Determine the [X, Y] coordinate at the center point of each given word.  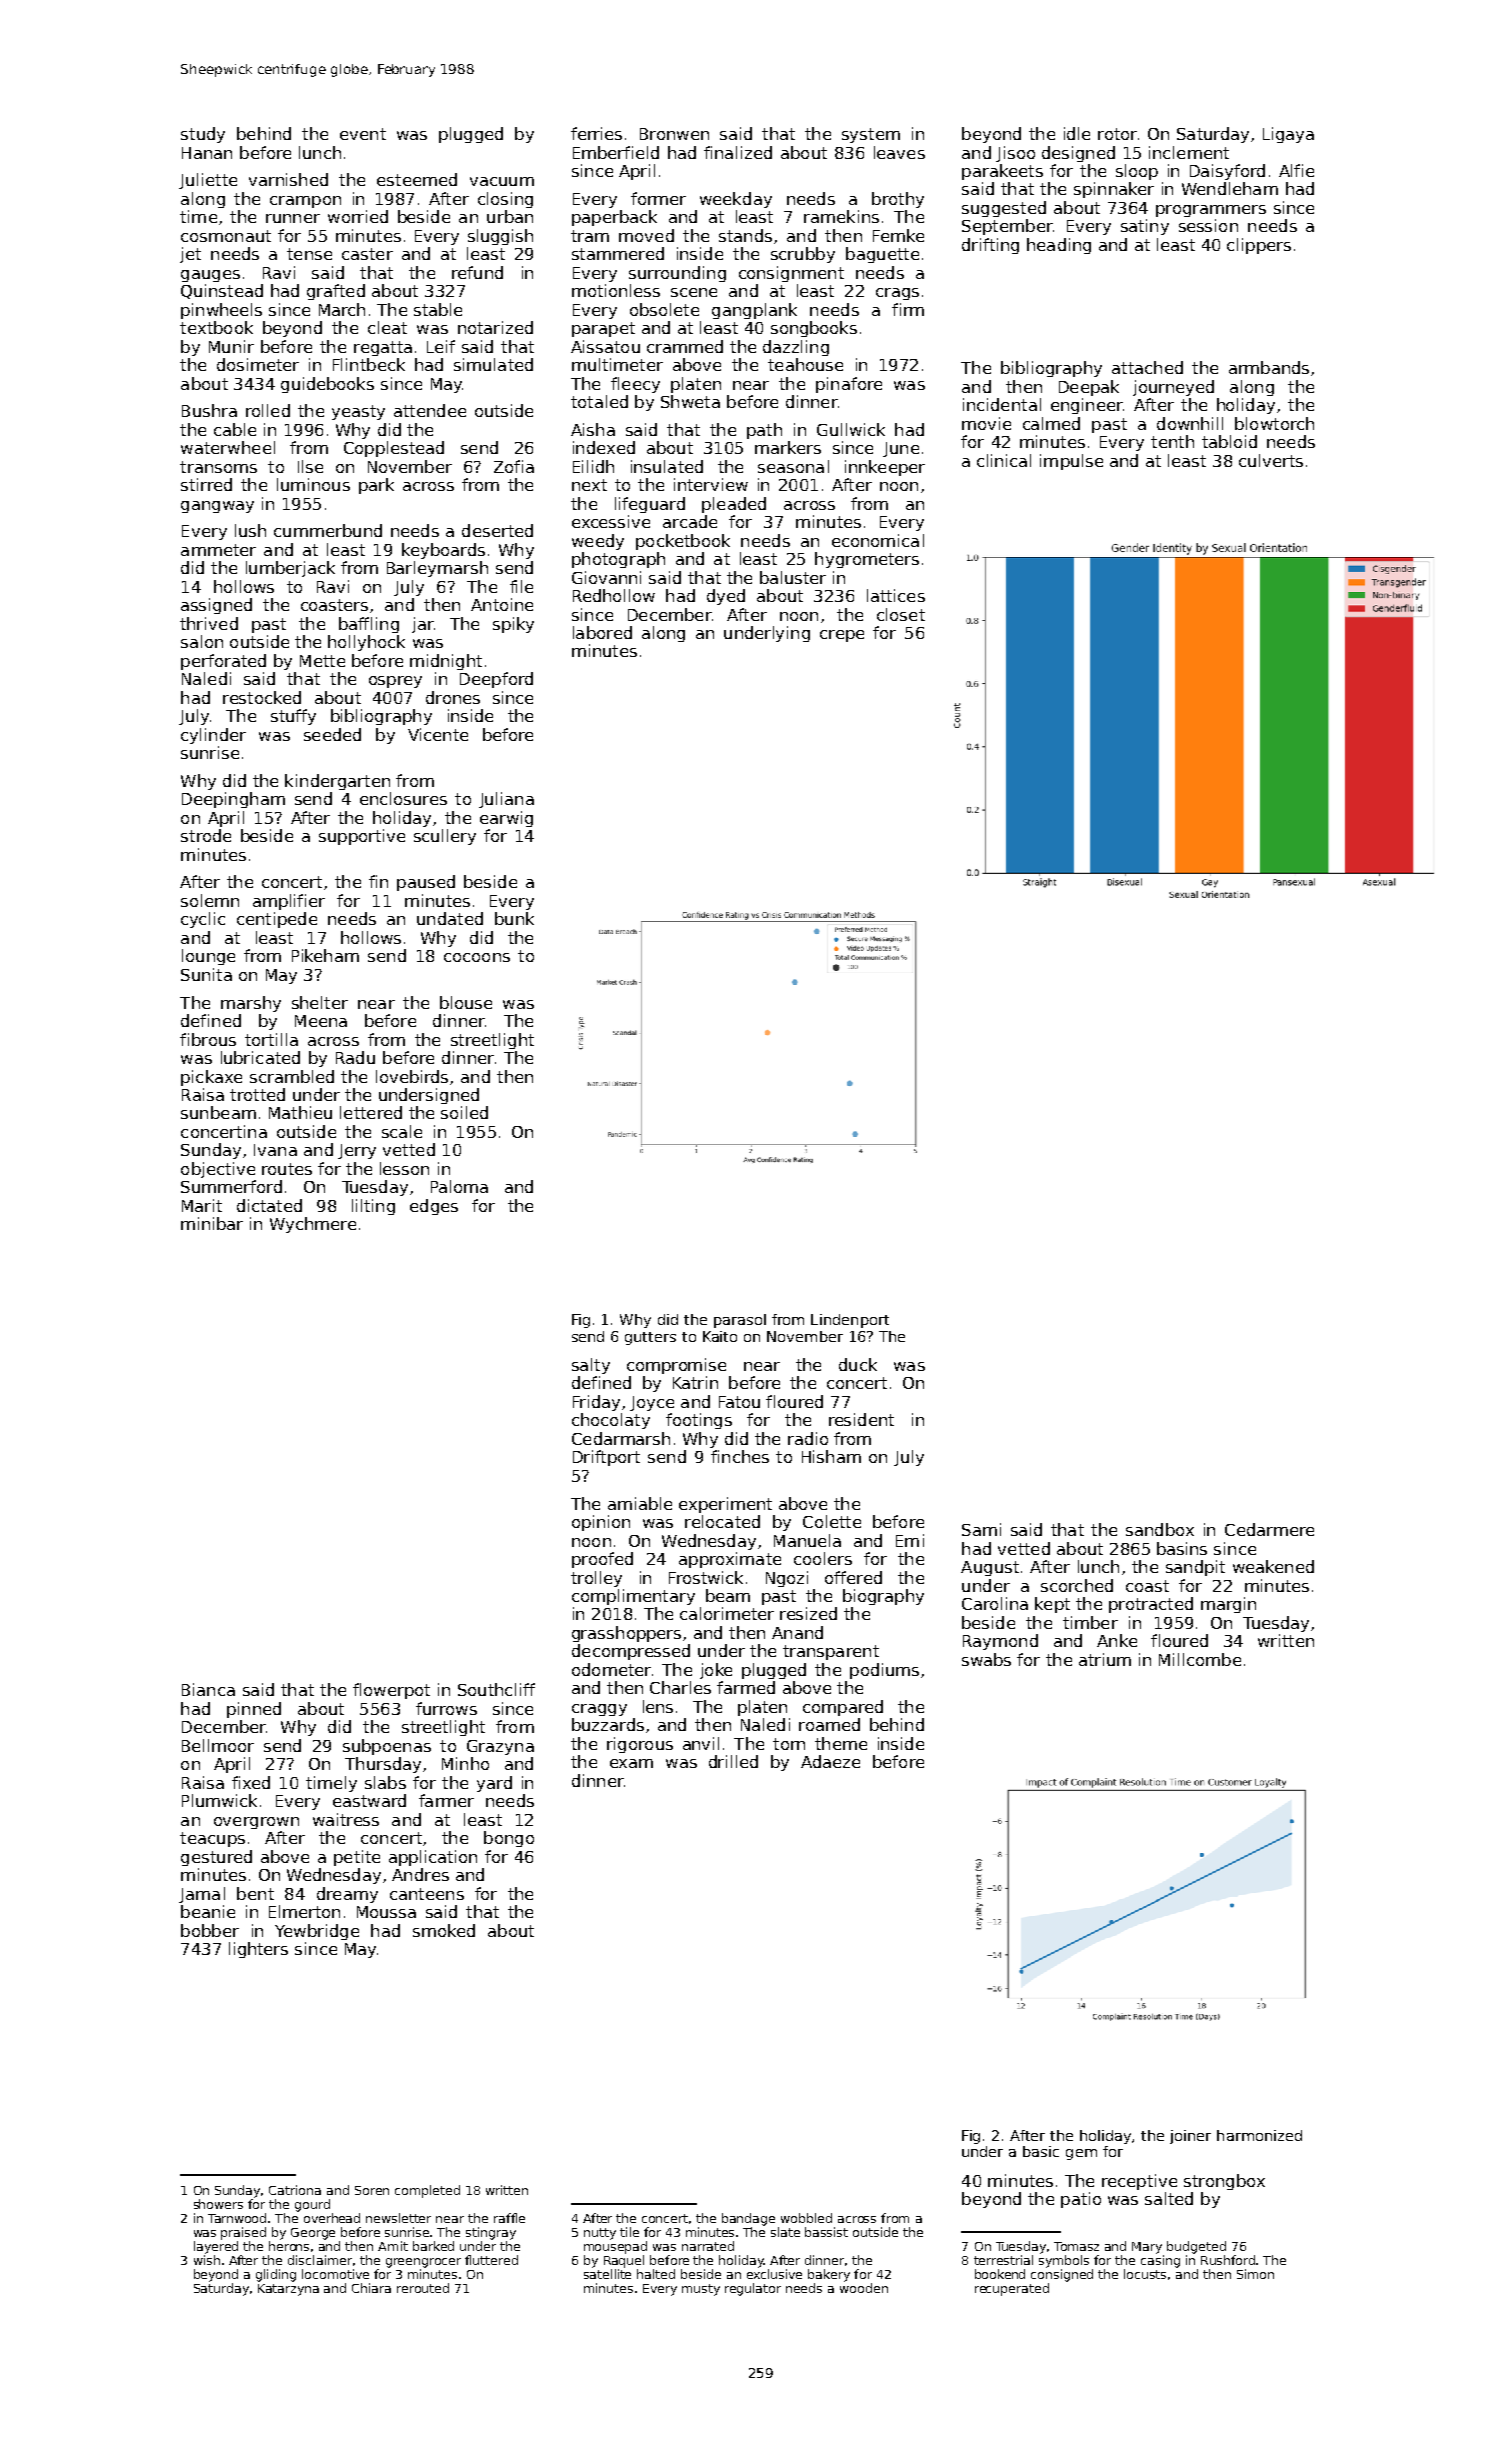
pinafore [849, 385]
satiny [1145, 227]
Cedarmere [1269, 1529]
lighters [258, 1950]
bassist [826, 2232]
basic [1041, 2151]
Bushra [209, 410]
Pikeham [325, 955]
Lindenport [850, 1321]
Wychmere [313, 1225]
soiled [464, 1112]
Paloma [459, 1186]
